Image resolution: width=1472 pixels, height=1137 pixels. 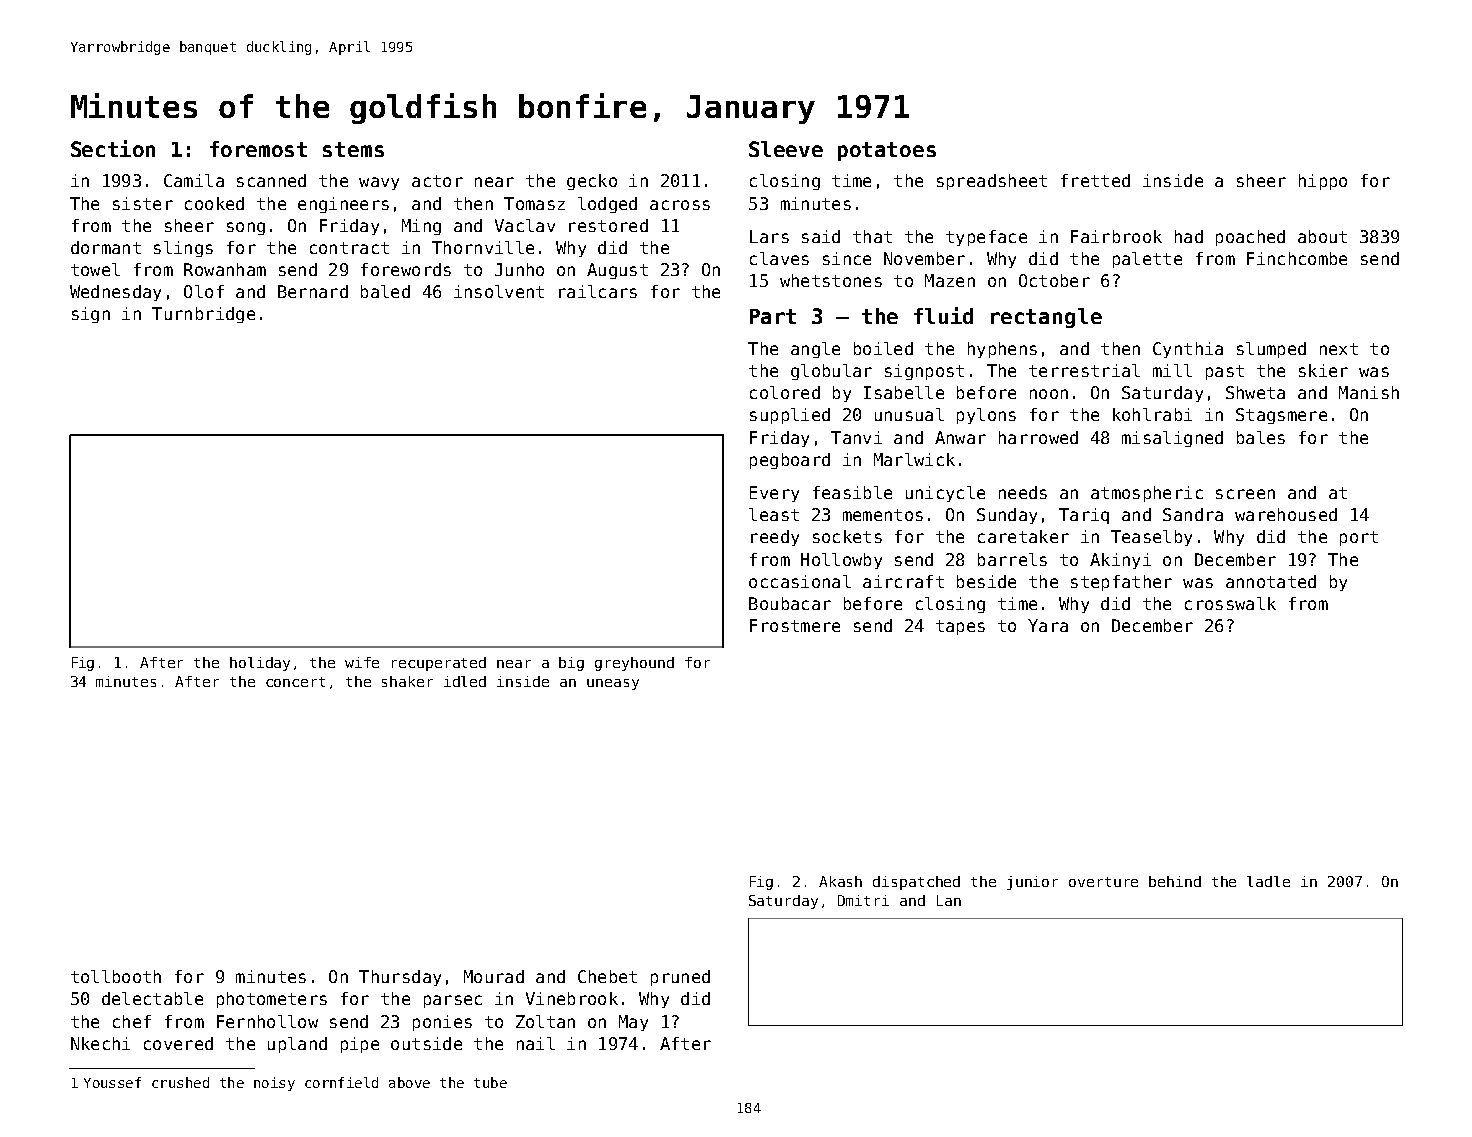 I want to click on railcars, so click(x=598, y=291).
